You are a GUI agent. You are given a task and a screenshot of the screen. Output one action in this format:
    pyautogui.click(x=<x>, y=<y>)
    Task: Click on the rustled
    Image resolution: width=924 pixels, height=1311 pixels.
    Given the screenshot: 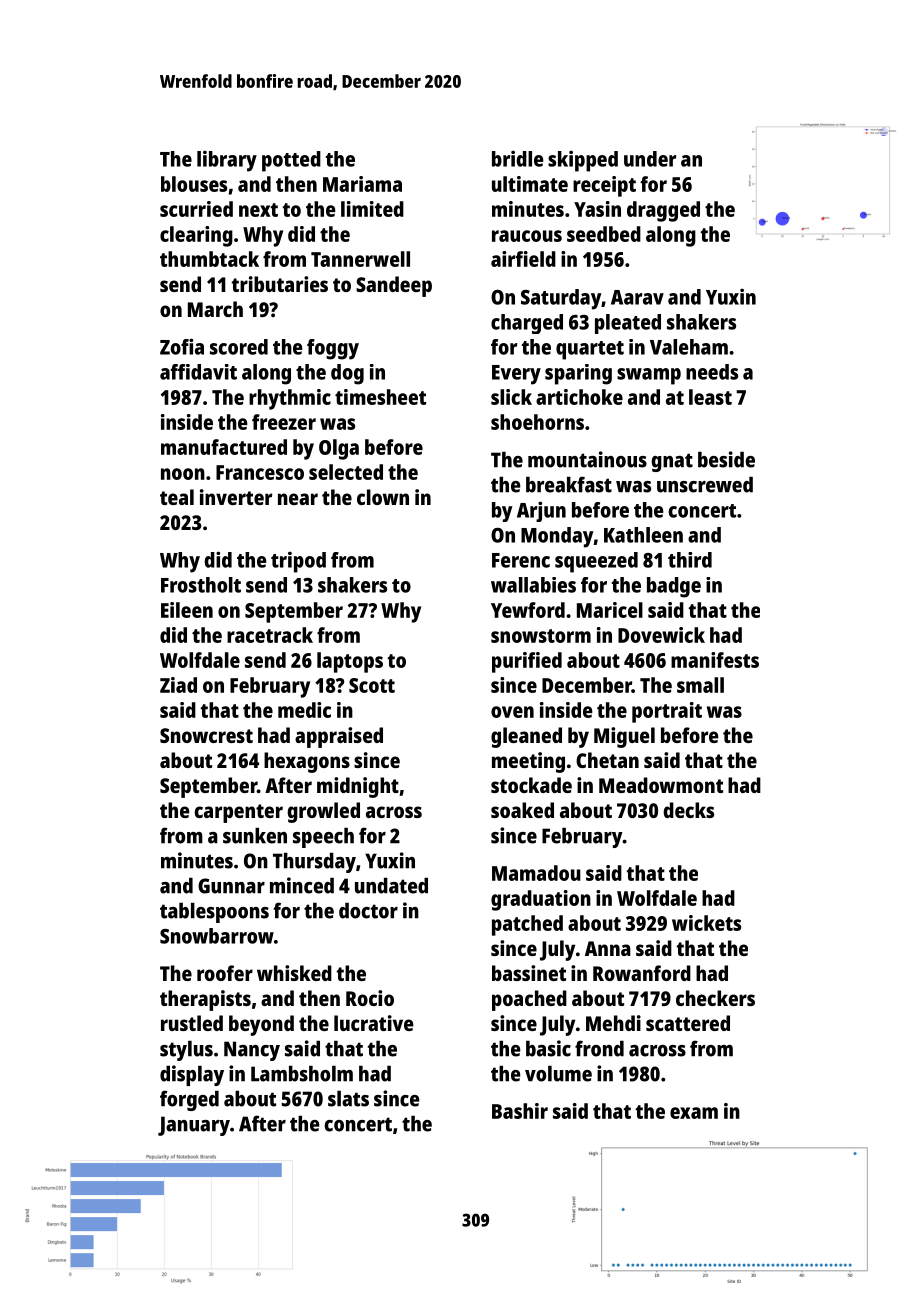 What is the action you would take?
    pyautogui.click(x=192, y=1023)
